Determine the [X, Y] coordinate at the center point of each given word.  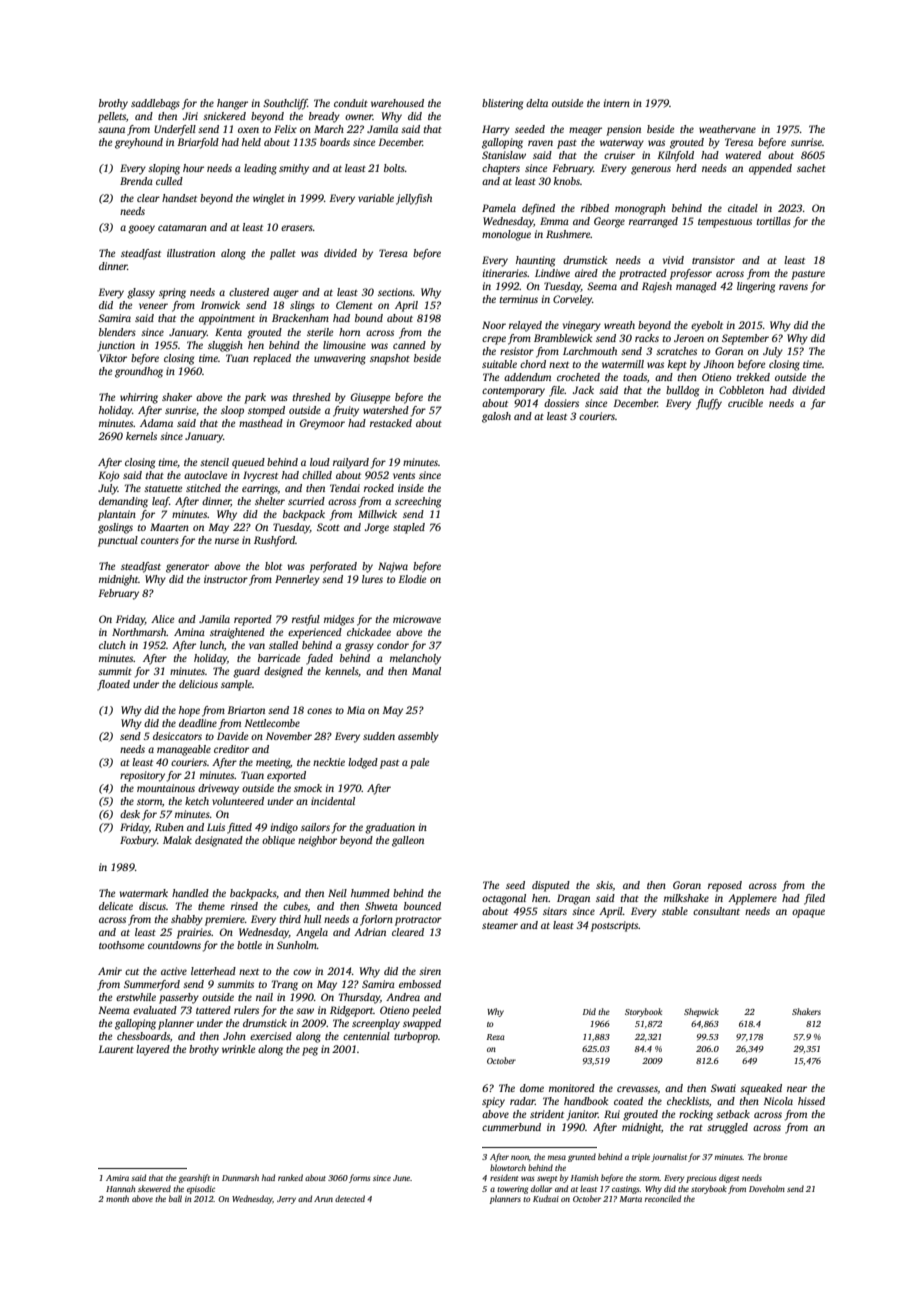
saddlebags [155, 104]
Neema [114, 1010]
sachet [811, 168]
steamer [500, 926]
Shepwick [701, 1012]
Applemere [752, 899]
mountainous [166, 788]
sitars [555, 911]
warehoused [397, 103]
